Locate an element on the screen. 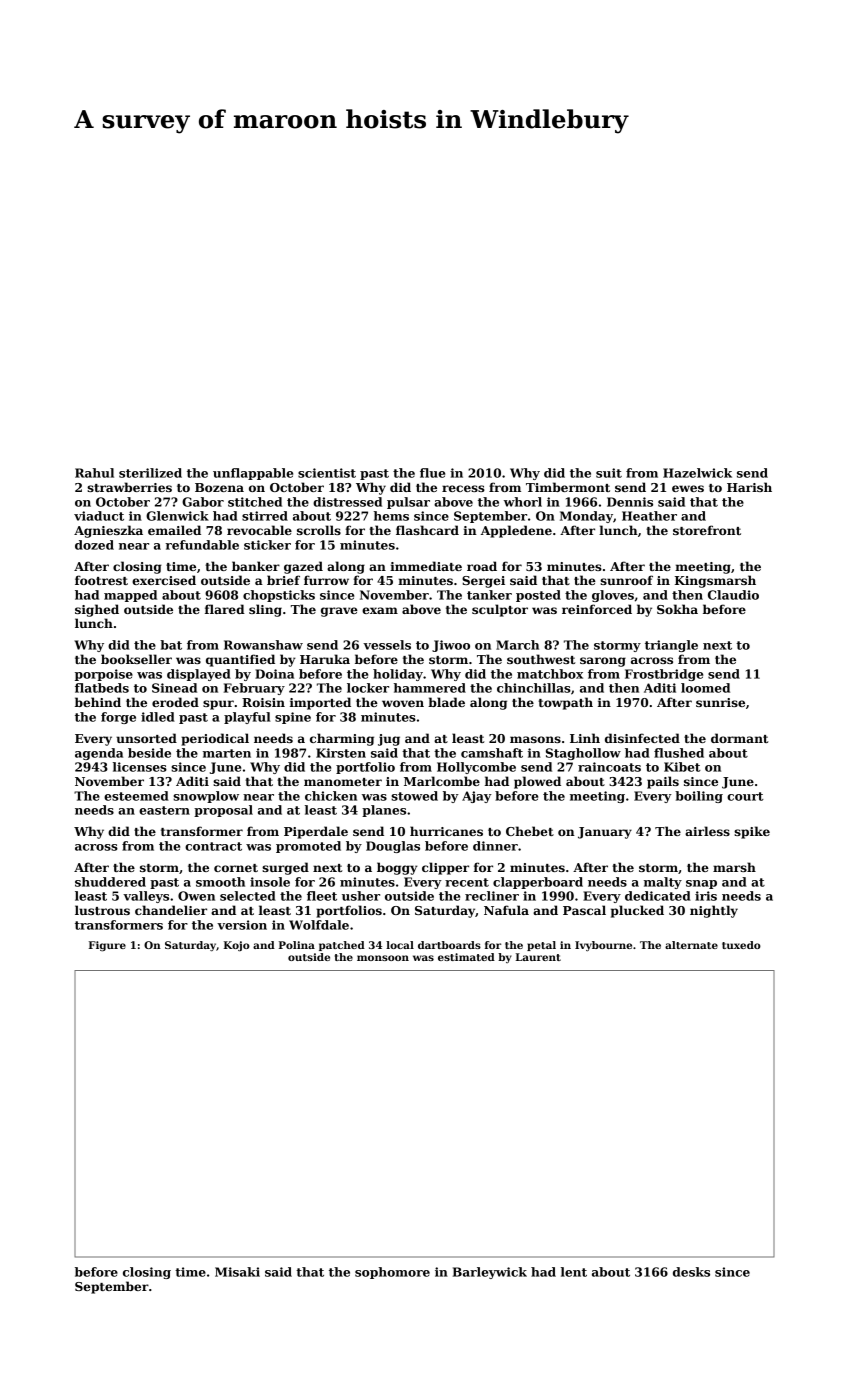 This screenshot has height=1400, width=849. sophomore is located at coordinates (392, 1273).
